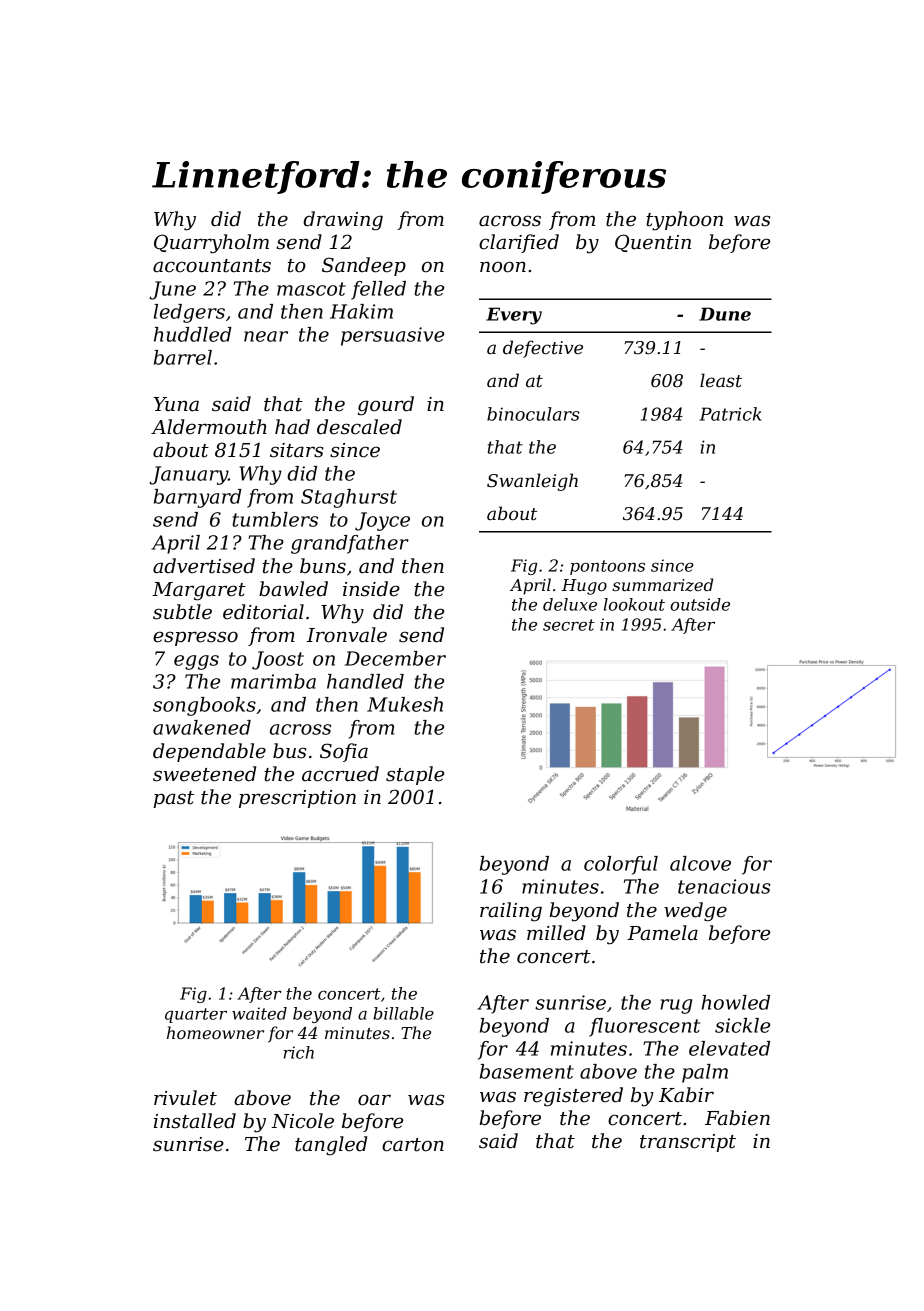 Image resolution: width=924 pixels, height=1311 pixels. I want to click on drawing, so click(343, 221).
